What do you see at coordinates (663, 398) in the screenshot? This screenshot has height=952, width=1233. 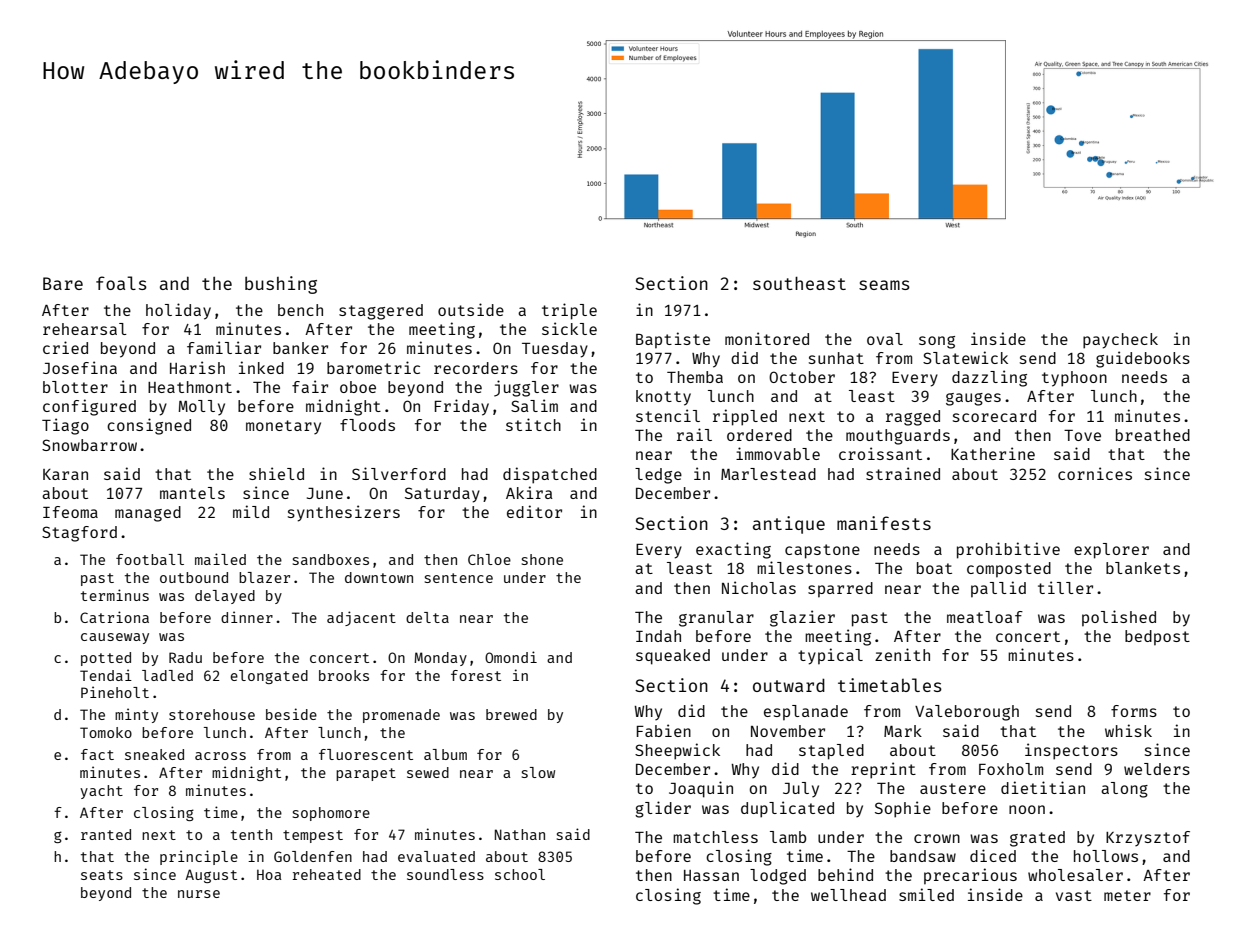 I see `knotty` at bounding box center [663, 398].
